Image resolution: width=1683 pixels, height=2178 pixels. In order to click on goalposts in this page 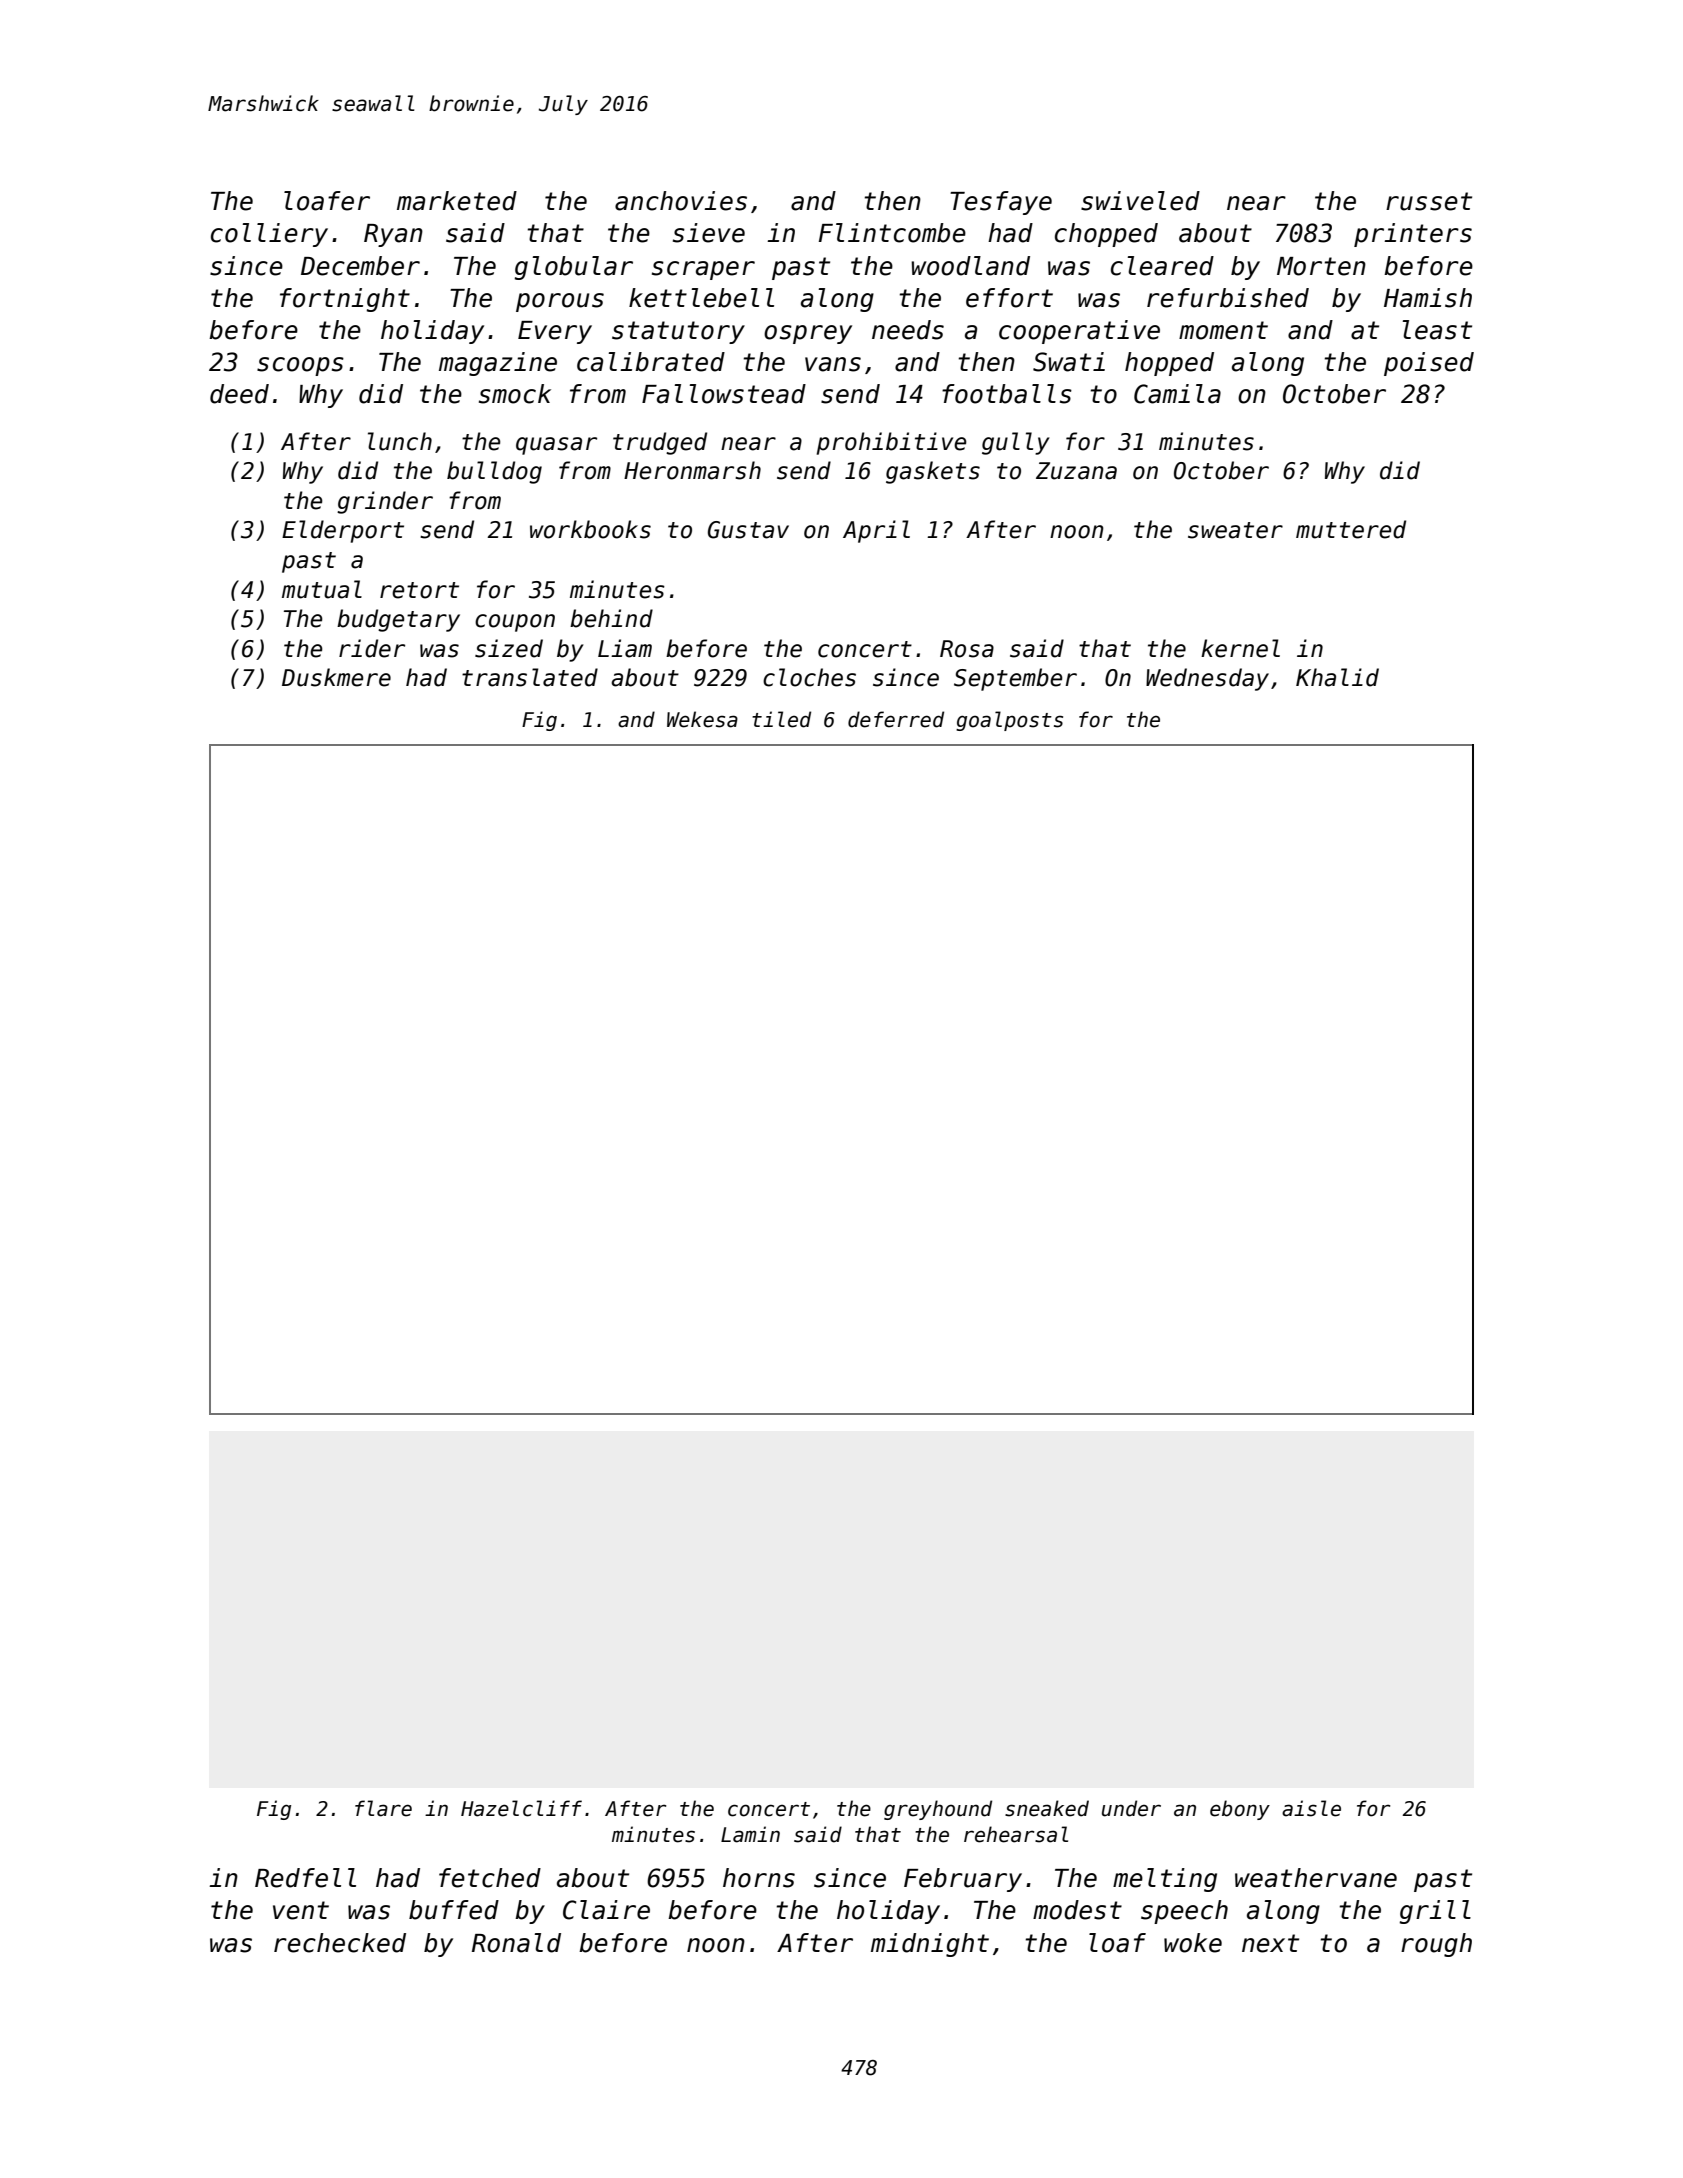, I will do `click(1009, 721)`.
